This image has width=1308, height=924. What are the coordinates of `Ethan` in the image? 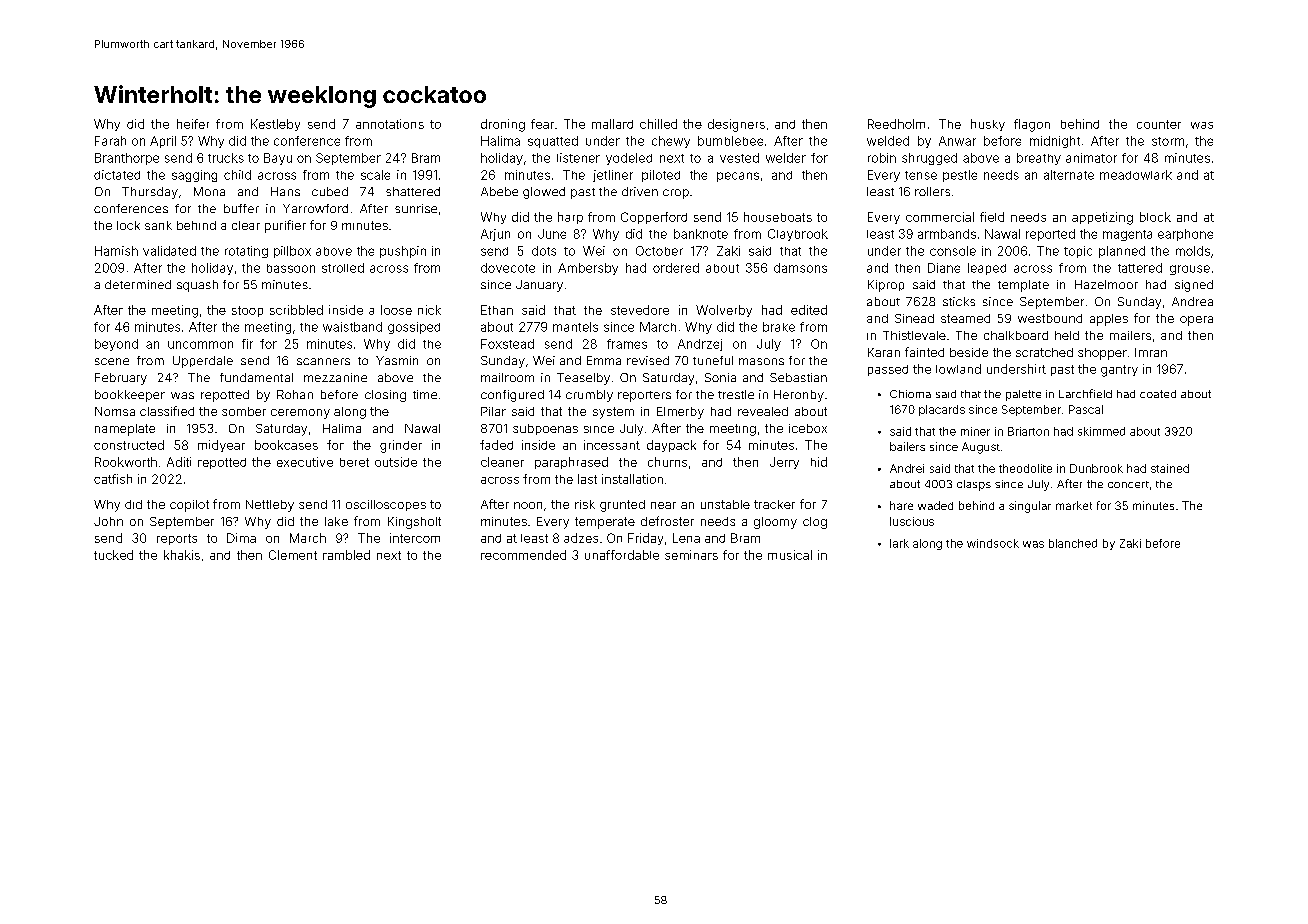 It's located at (497, 310).
